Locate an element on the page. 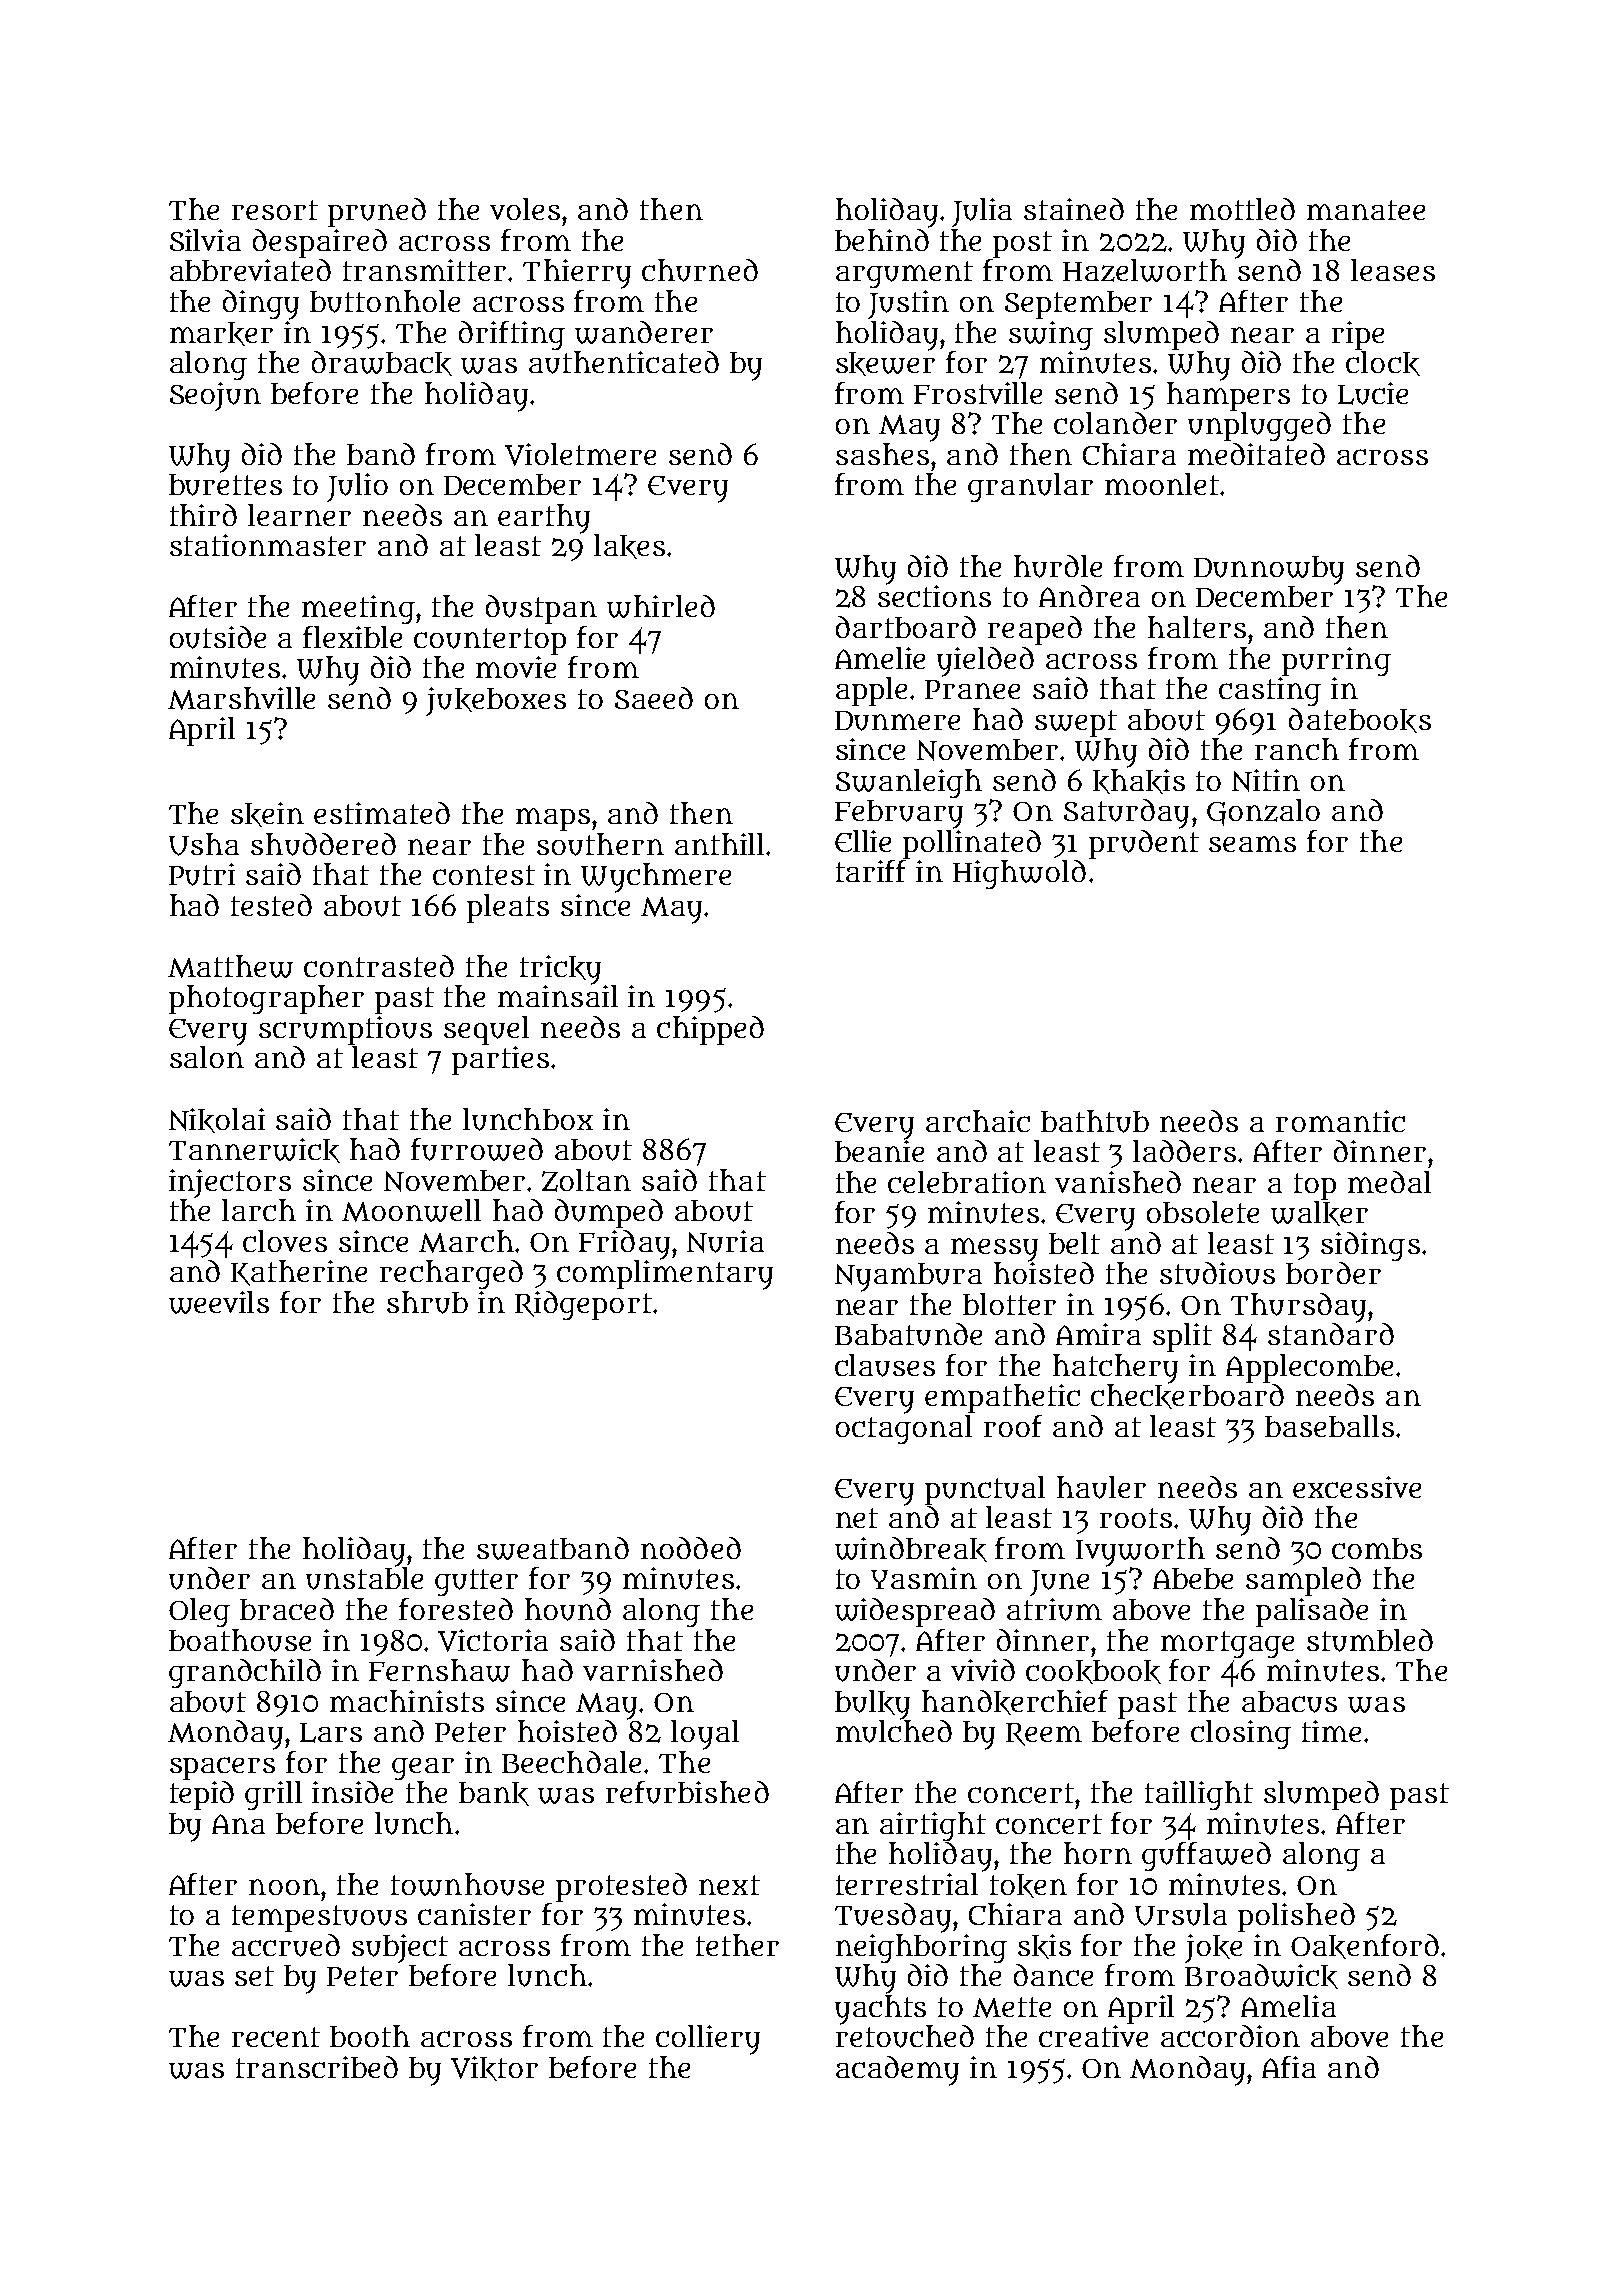 The image size is (1620, 2292). Oakenford is located at coordinates (1365, 1946).
